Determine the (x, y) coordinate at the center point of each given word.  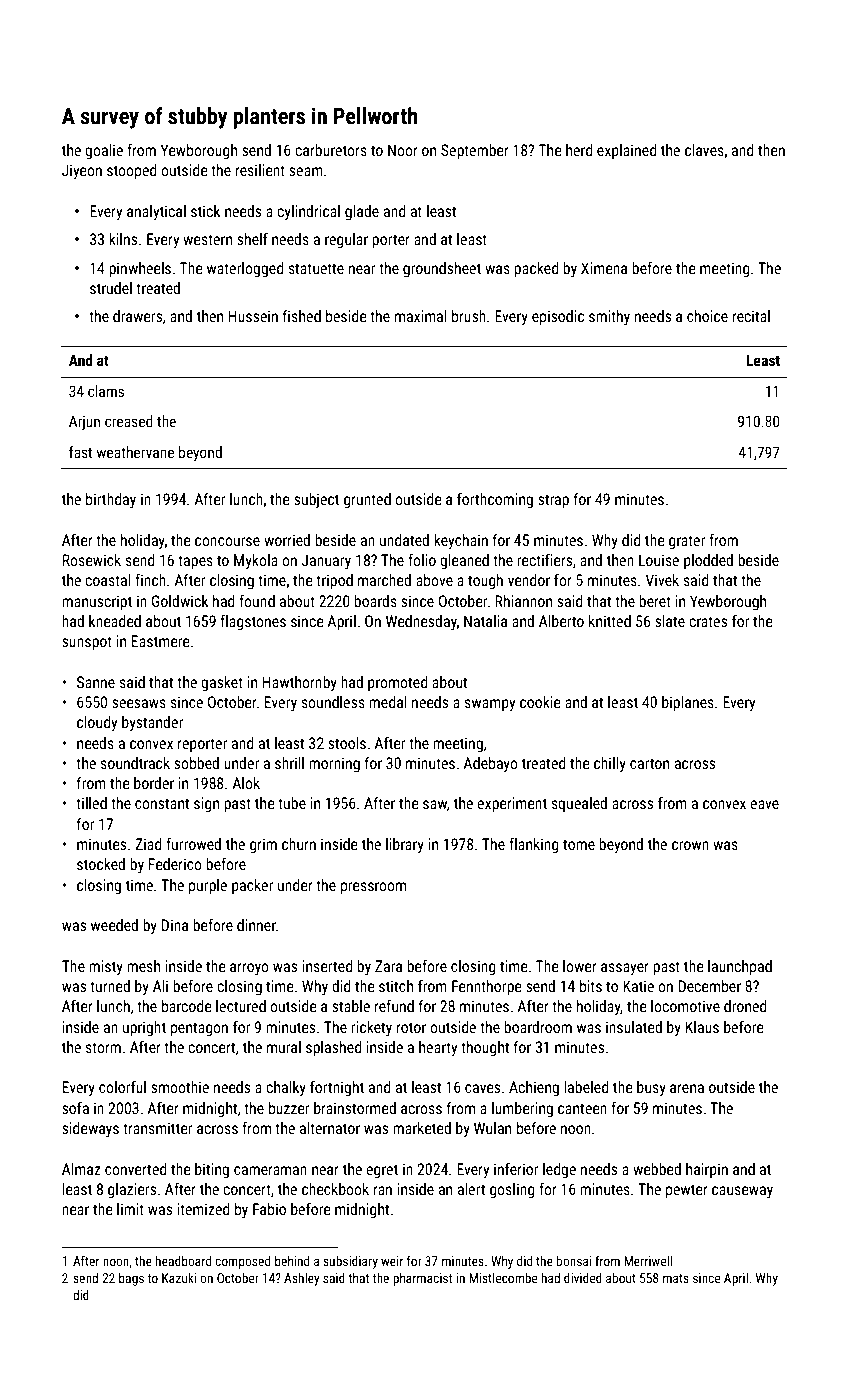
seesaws (139, 703)
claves (704, 150)
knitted (610, 621)
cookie (540, 702)
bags (131, 1279)
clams (106, 391)
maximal (421, 316)
